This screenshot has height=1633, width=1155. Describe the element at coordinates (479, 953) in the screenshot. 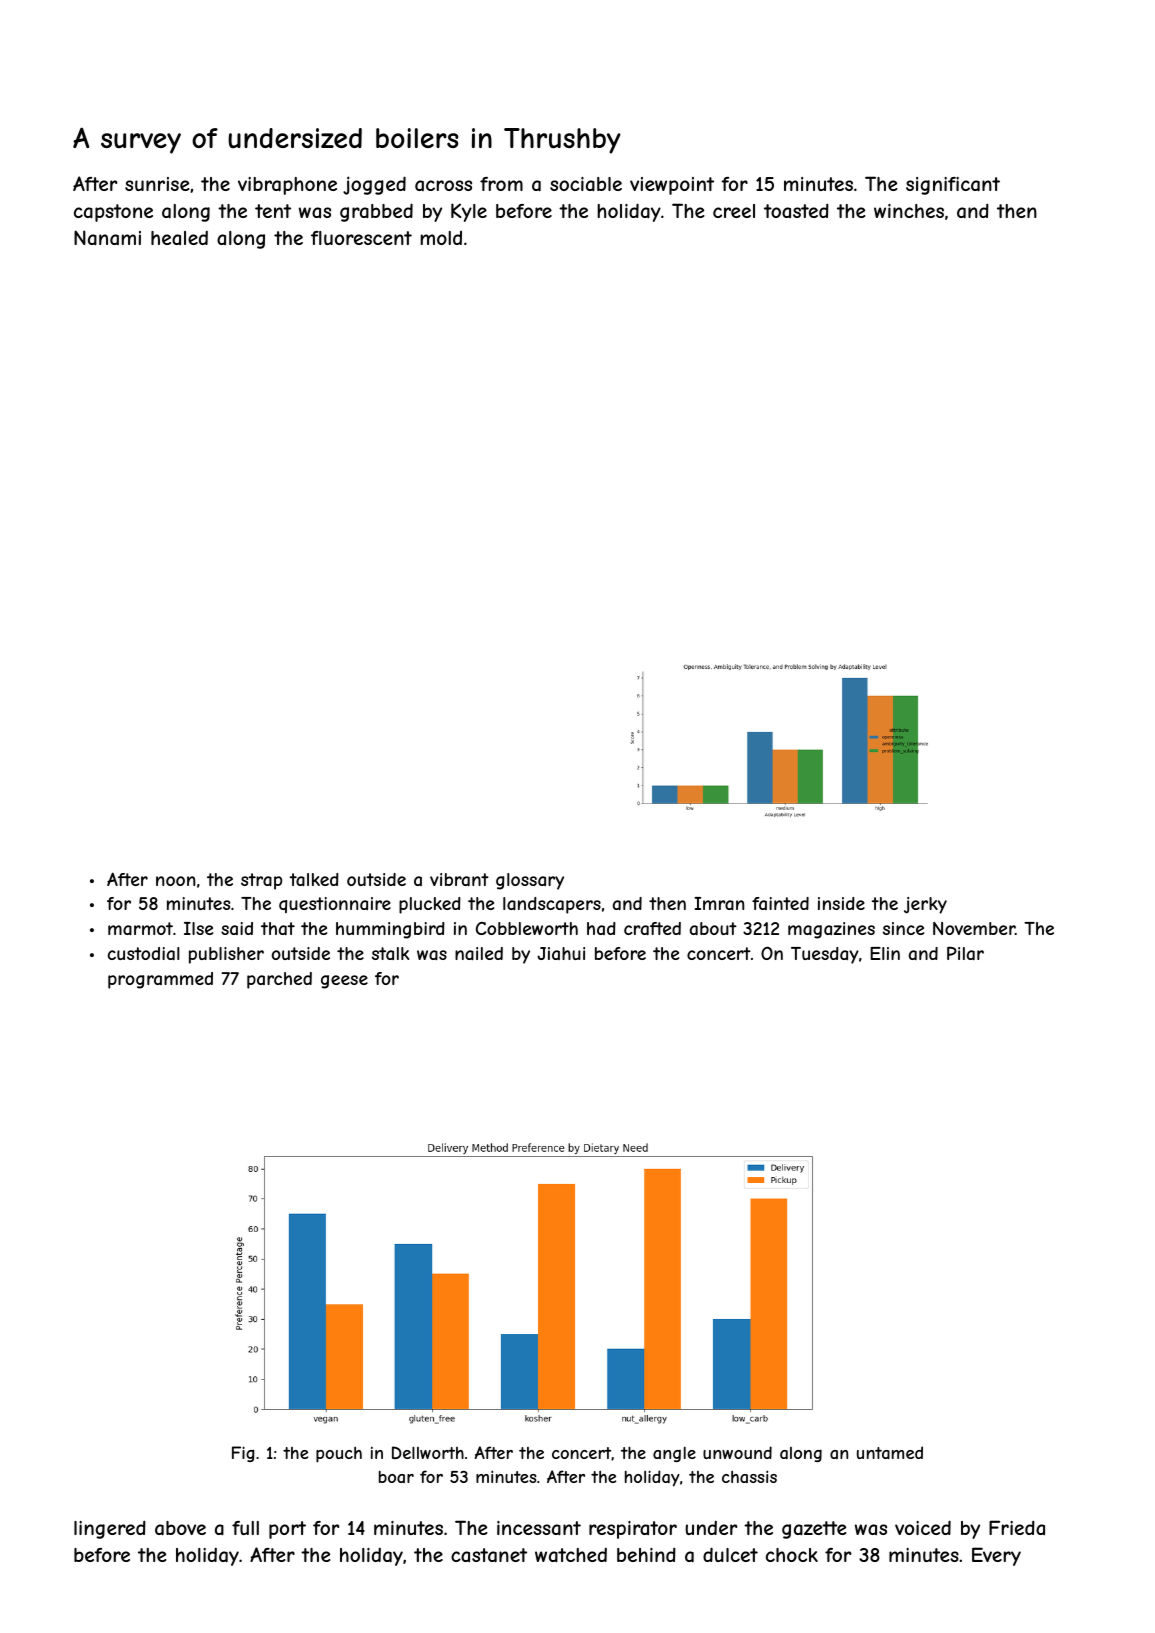

I see `nailed` at that location.
